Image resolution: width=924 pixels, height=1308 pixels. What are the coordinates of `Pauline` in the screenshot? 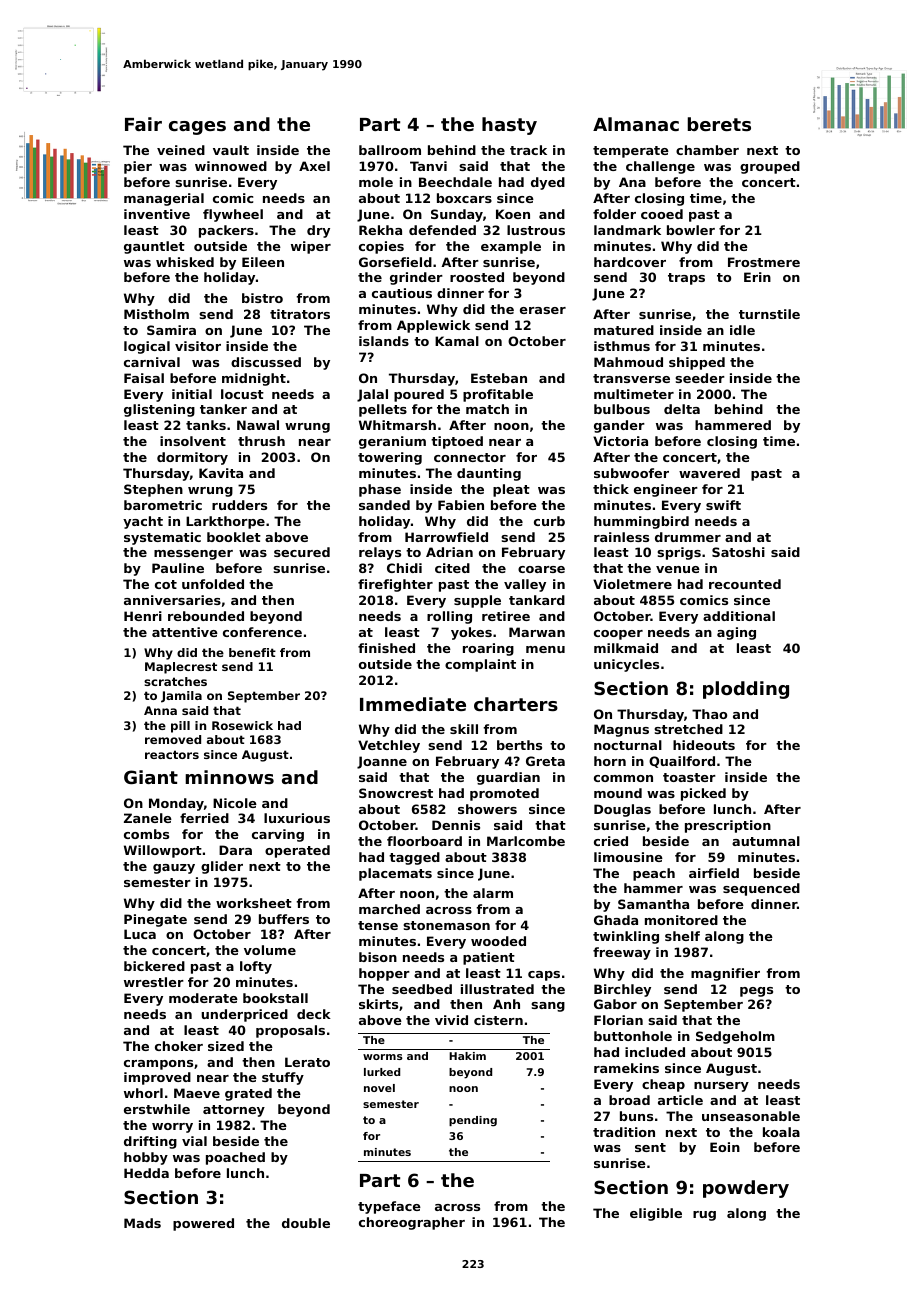 It's located at (178, 568).
